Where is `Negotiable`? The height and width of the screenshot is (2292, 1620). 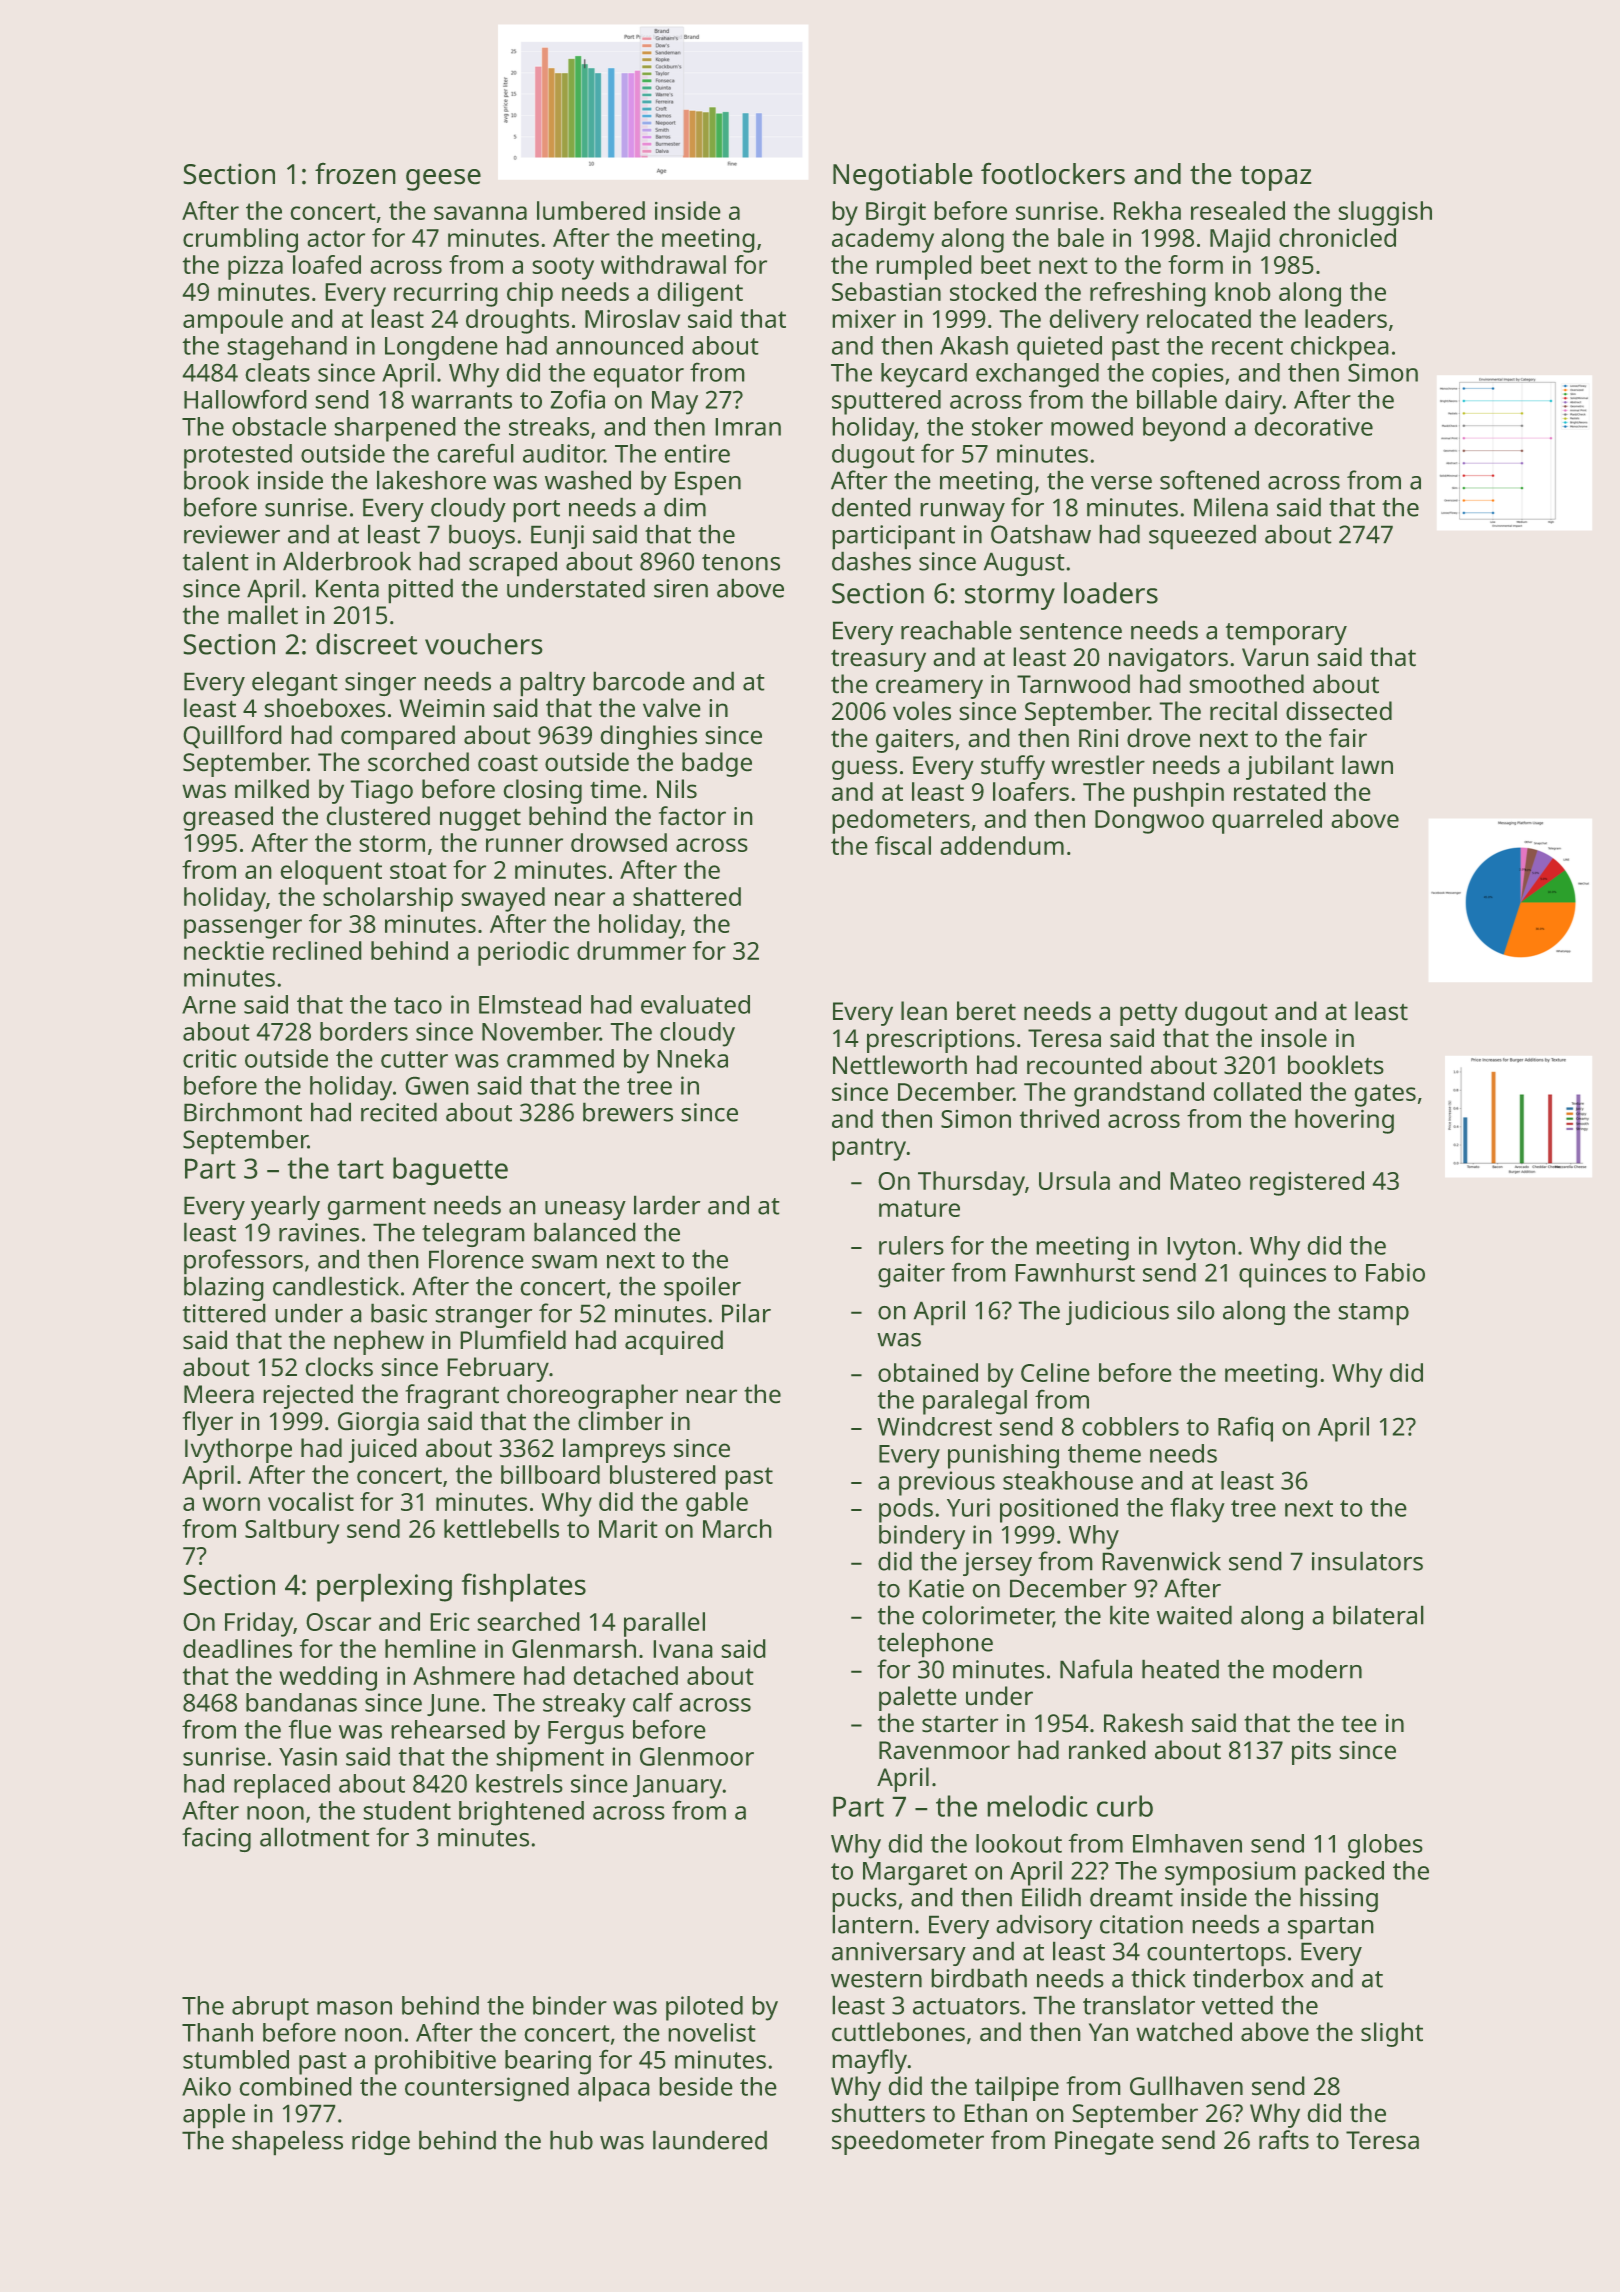 Negotiable is located at coordinates (903, 177).
